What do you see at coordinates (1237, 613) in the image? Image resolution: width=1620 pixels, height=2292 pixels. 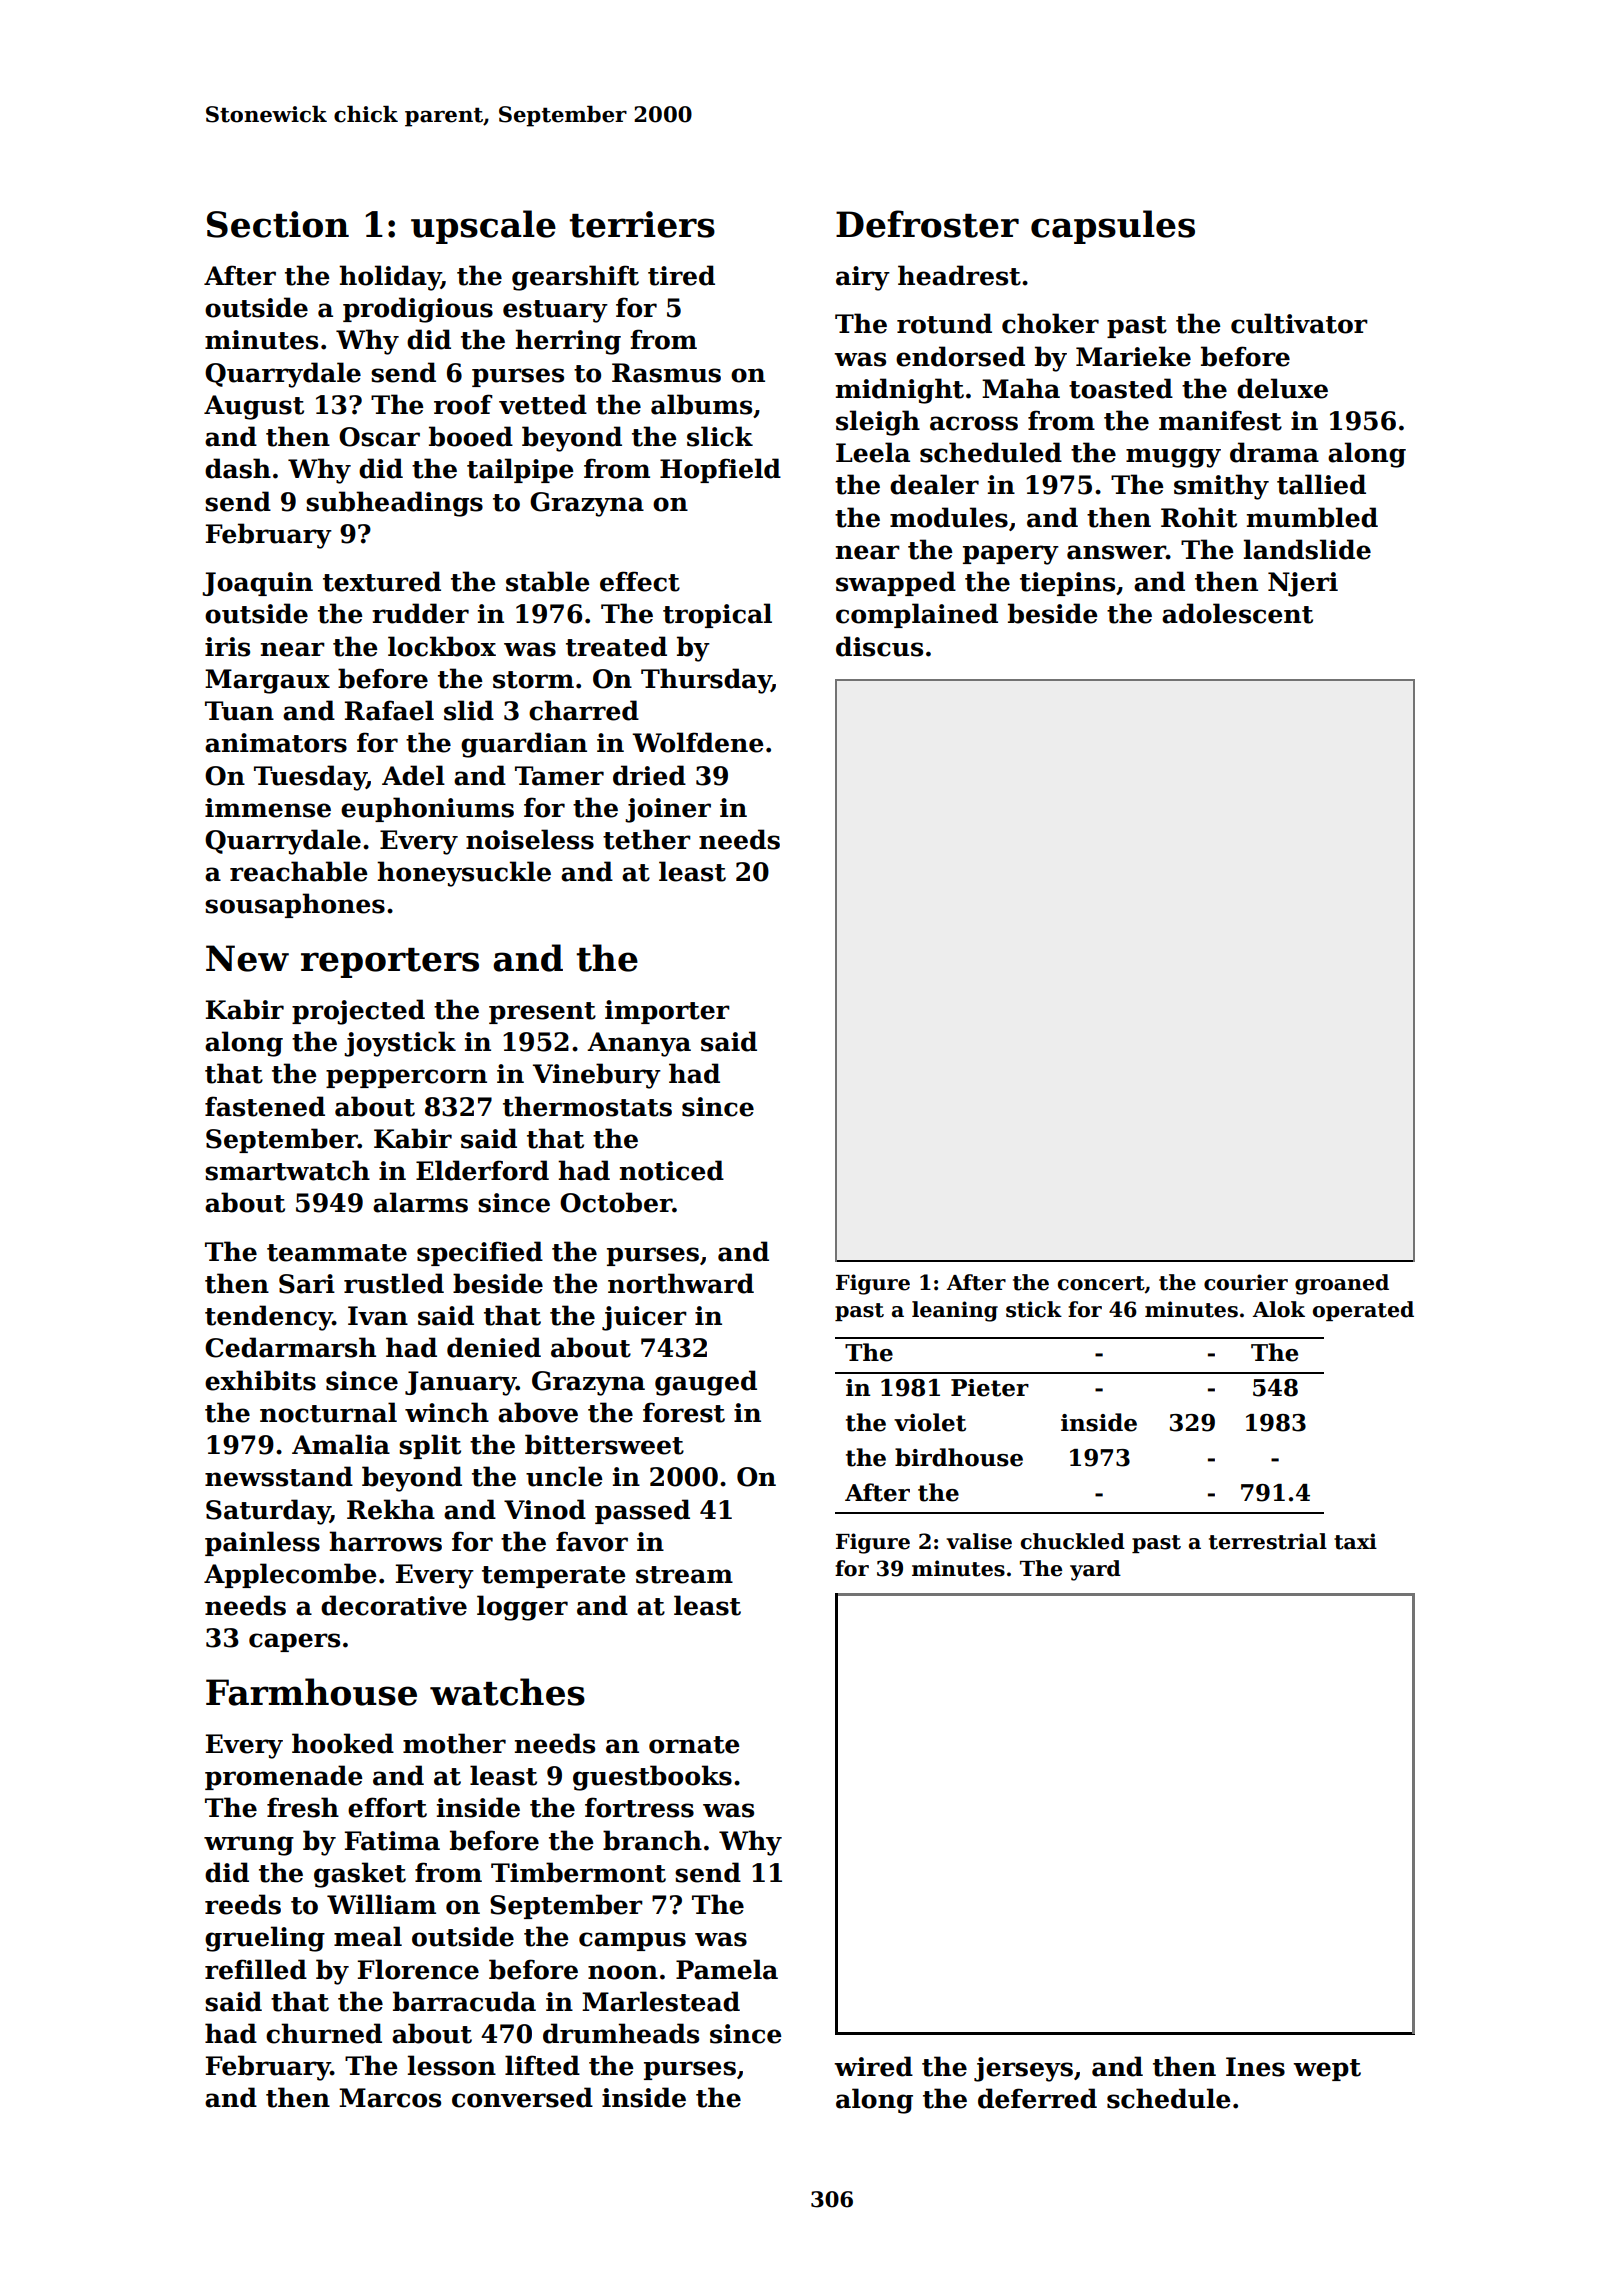 I see `adolescent` at bounding box center [1237, 613].
